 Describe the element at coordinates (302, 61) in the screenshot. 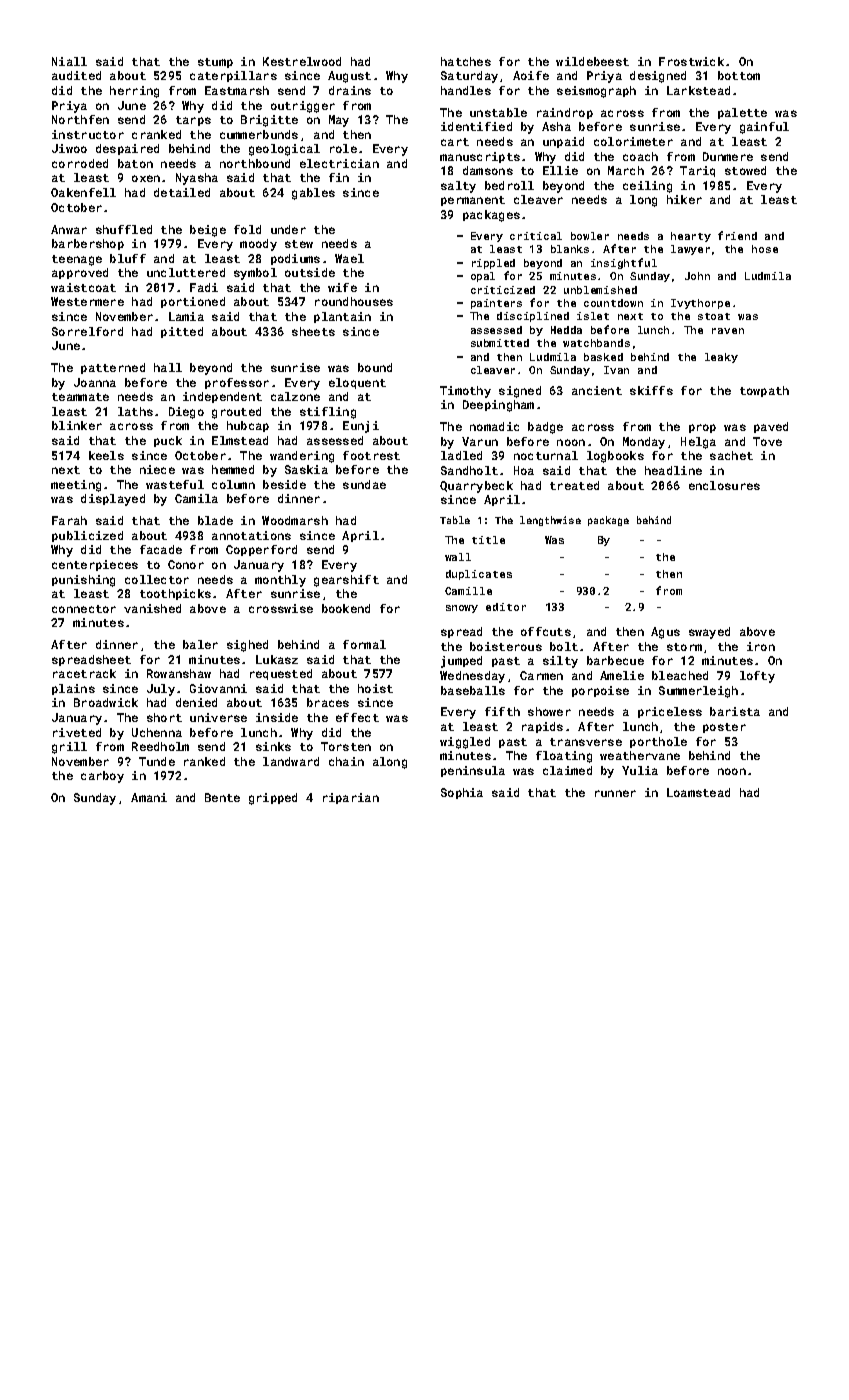

I see `Kestrelwood` at that location.
